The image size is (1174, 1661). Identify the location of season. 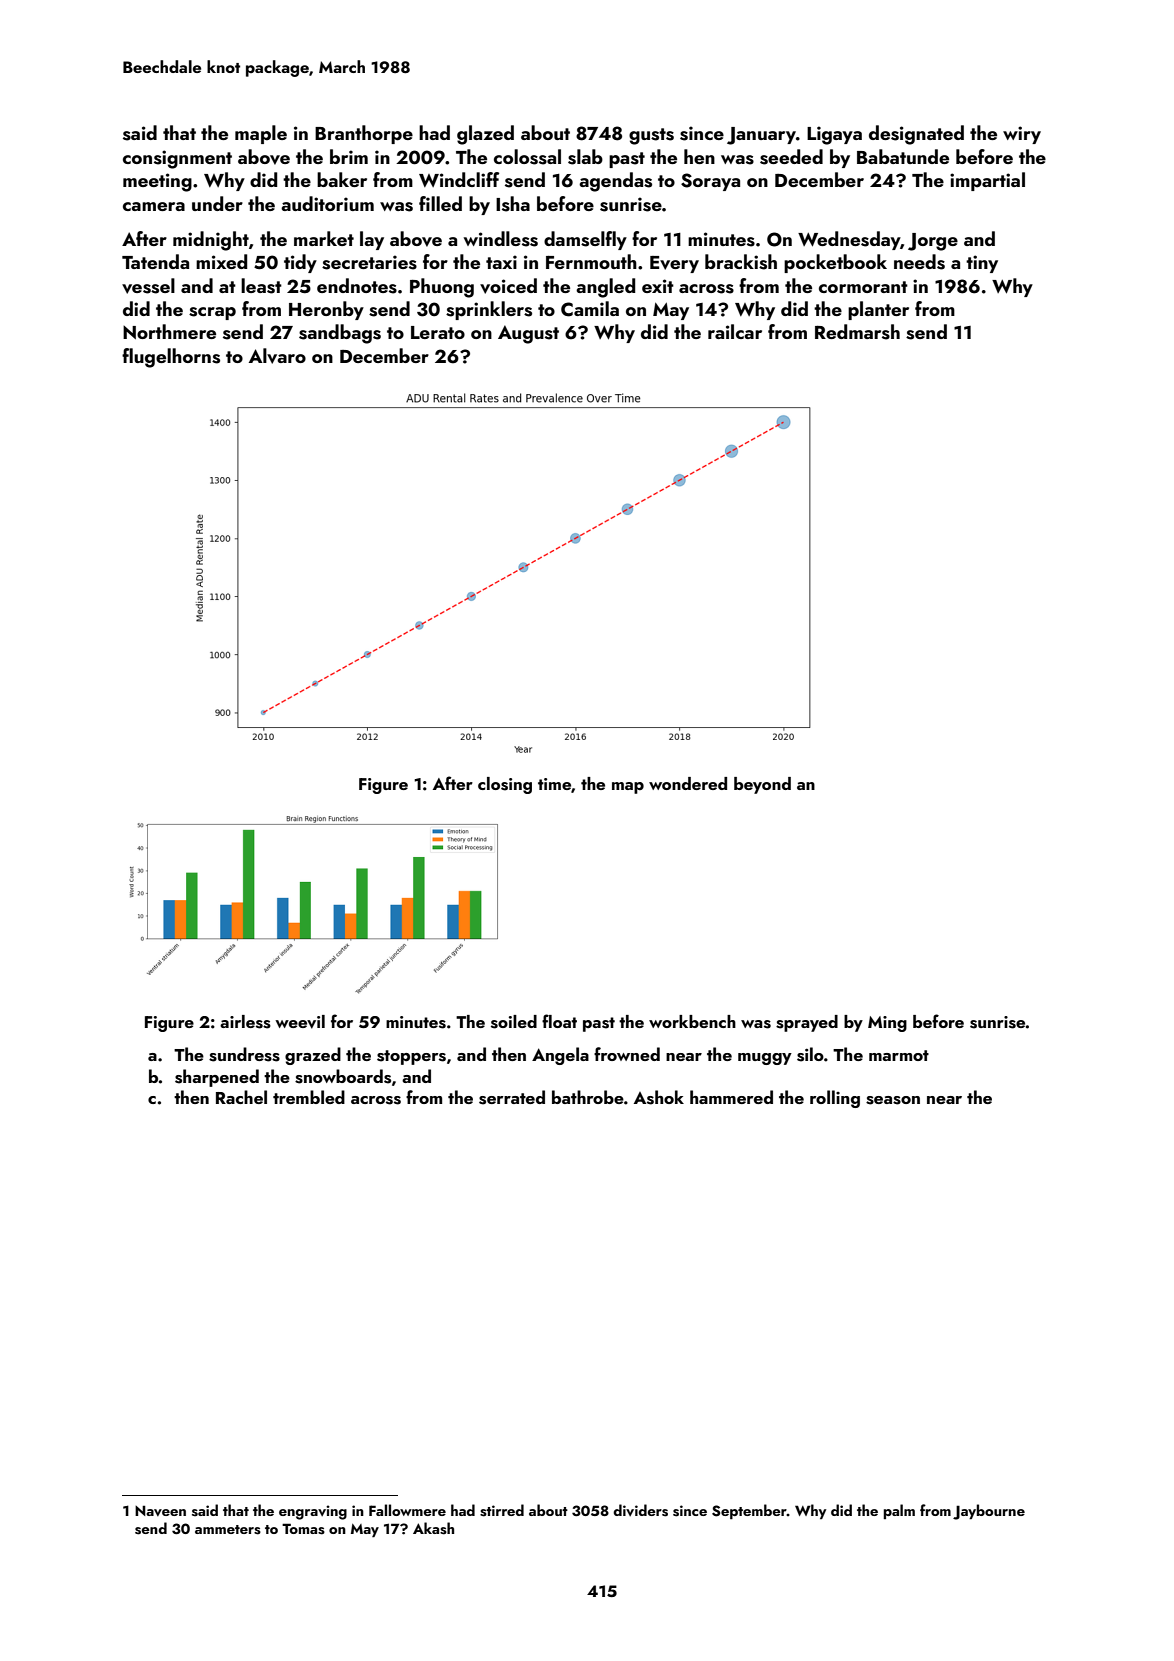
(893, 1100).
